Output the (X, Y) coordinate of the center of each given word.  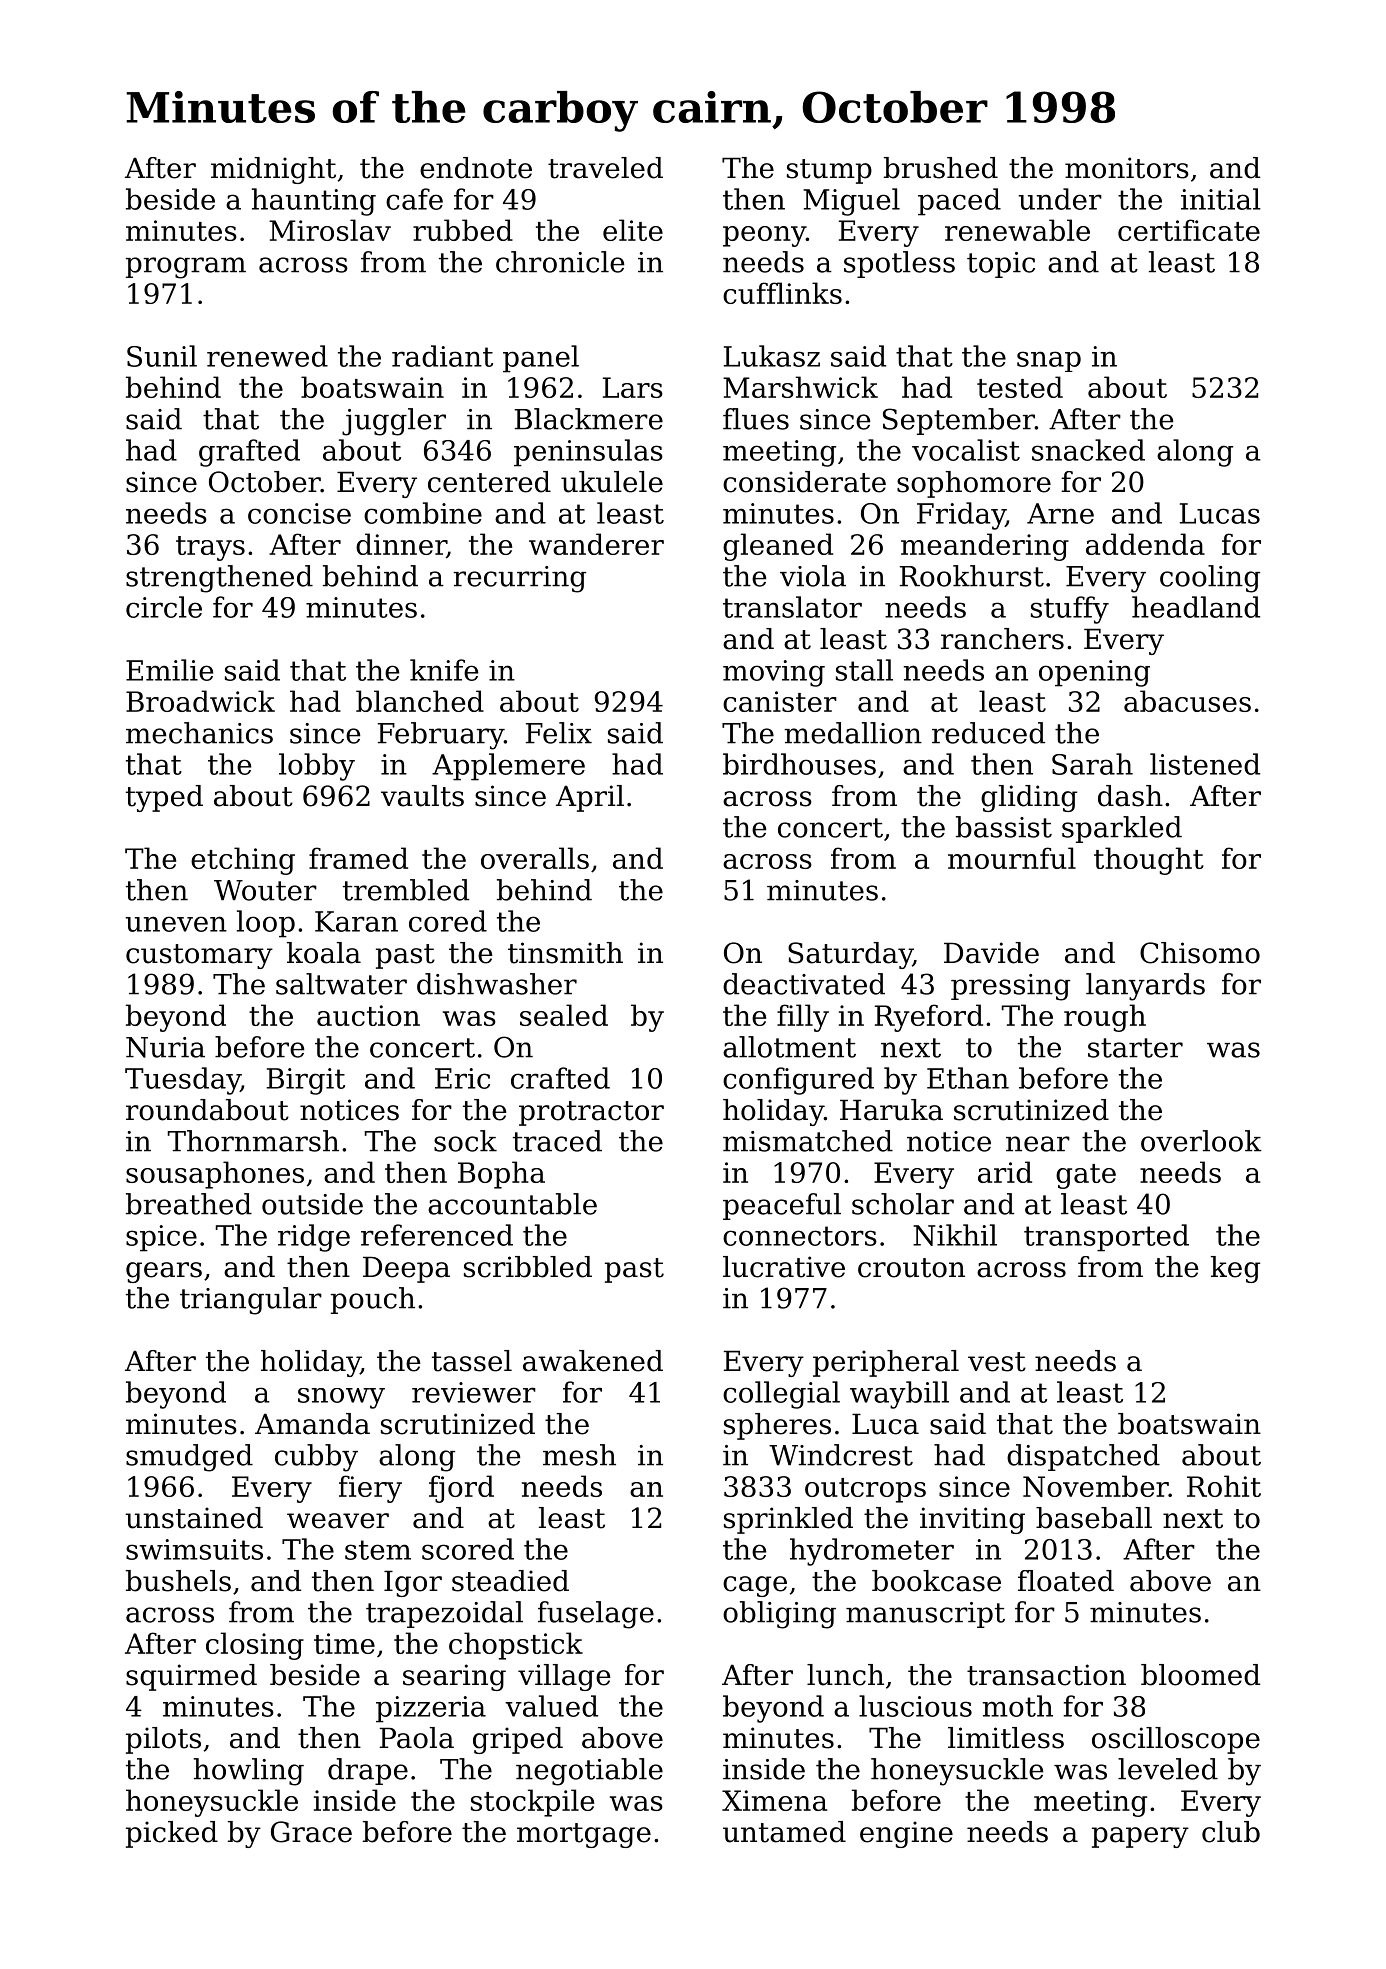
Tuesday (183, 1081)
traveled (605, 168)
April (590, 798)
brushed (941, 168)
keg (1235, 1269)
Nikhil (955, 1235)
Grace (311, 1832)
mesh (579, 1455)
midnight (273, 170)
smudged (189, 1458)
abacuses (1187, 701)
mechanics (199, 733)
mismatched (808, 1141)
